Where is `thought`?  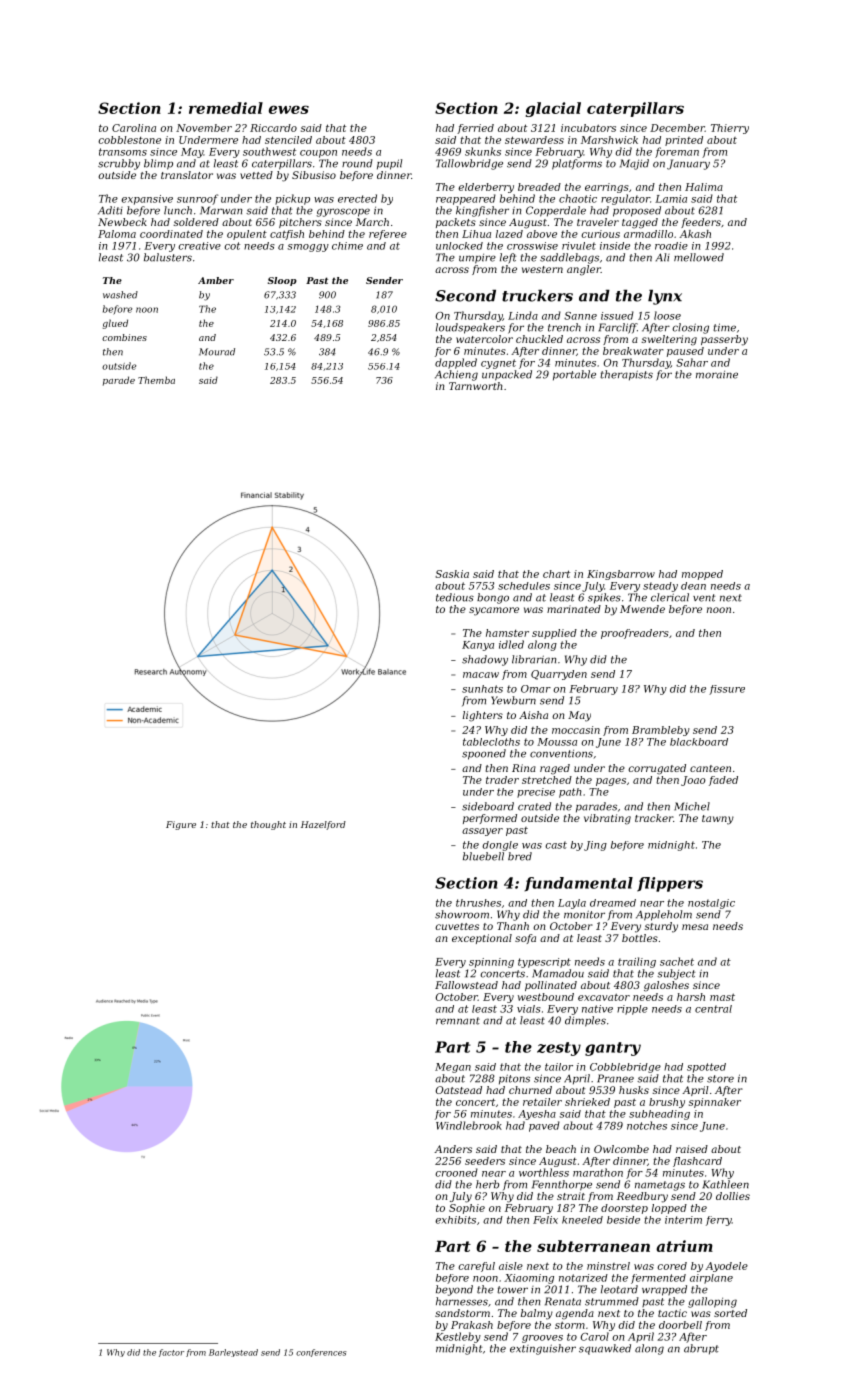
thought is located at coordinates (268, 825).
